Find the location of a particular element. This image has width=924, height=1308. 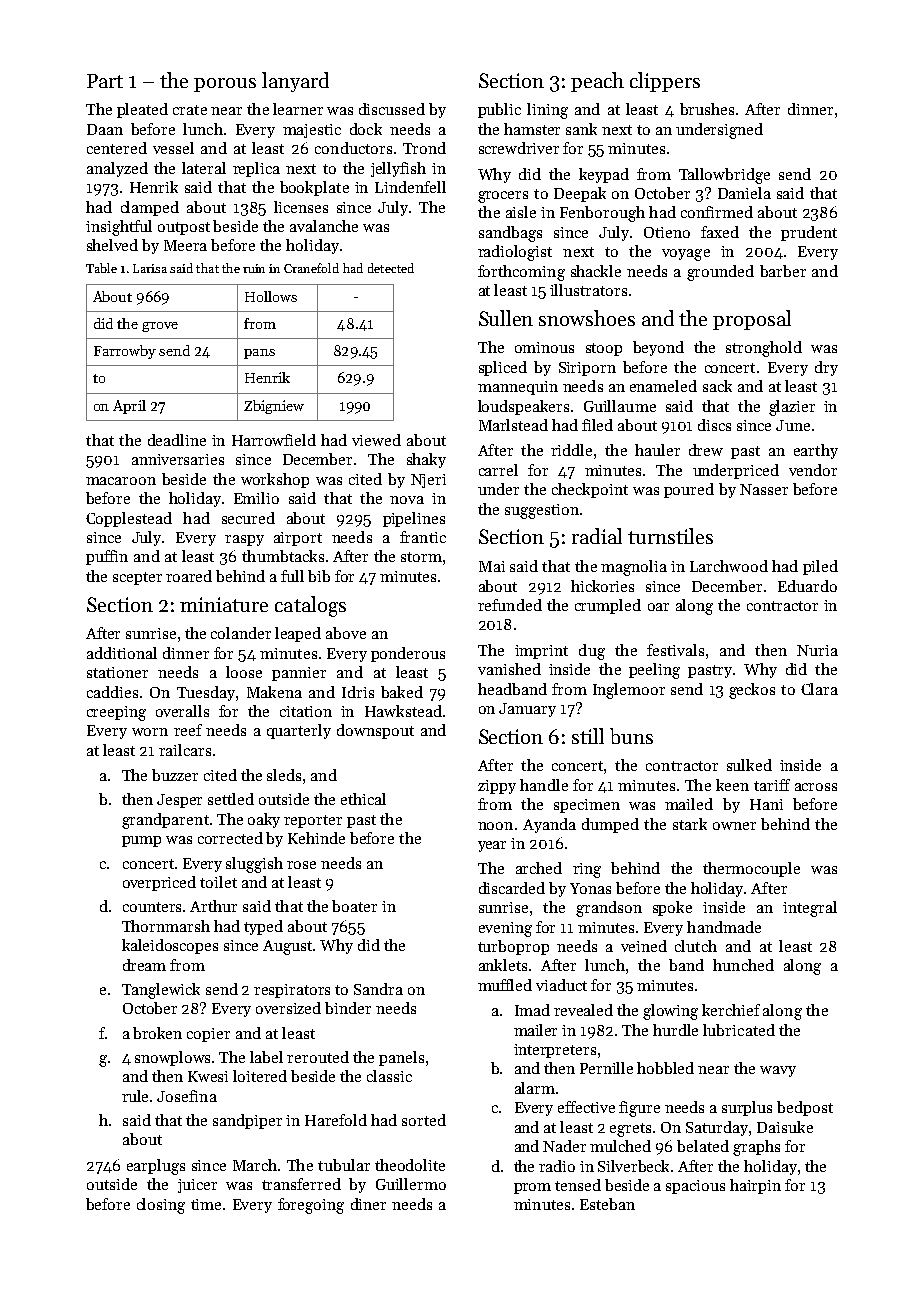

June is located at coordinates (793, 425).
